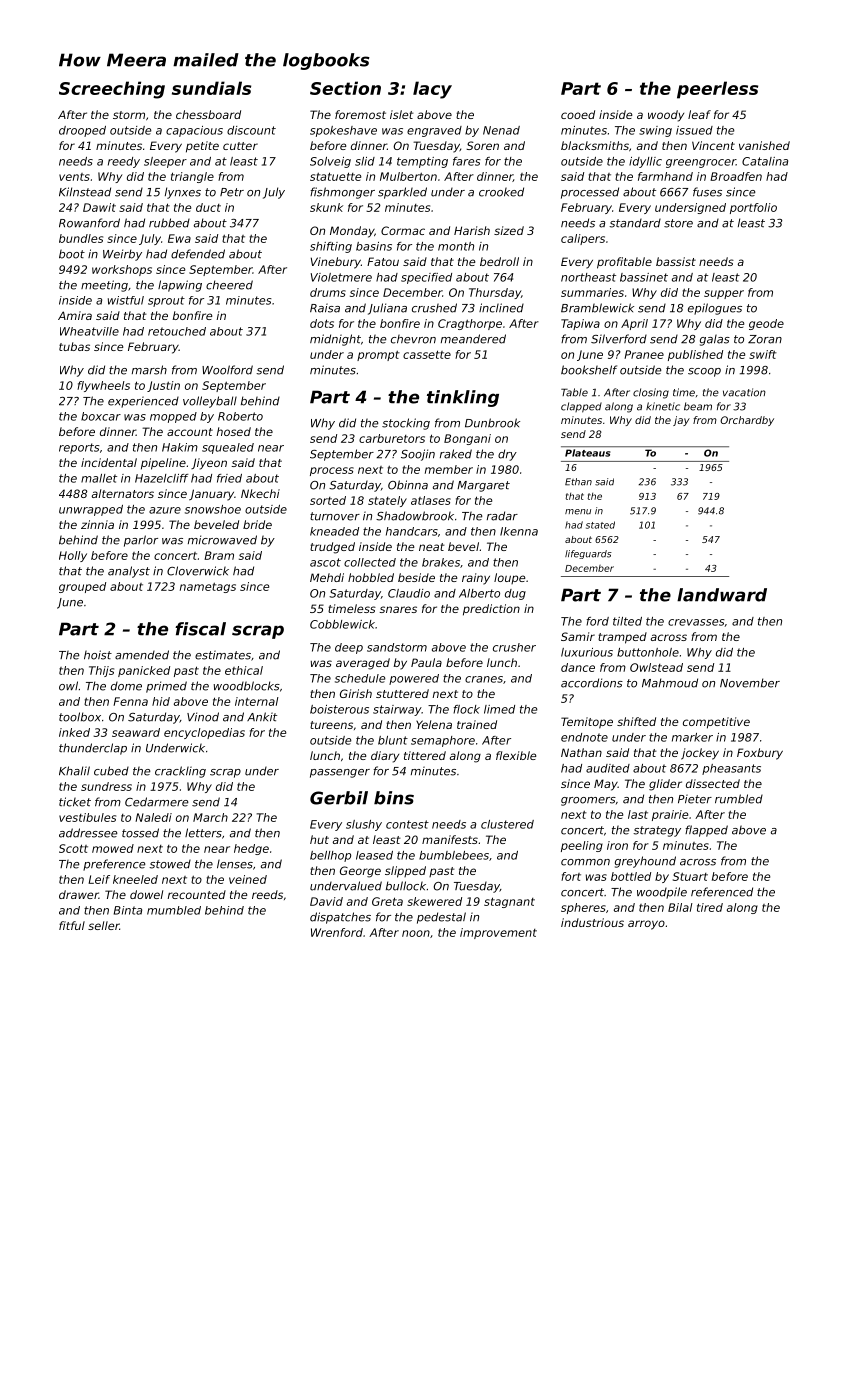  I want to click on peerless, so click(717, 90).
